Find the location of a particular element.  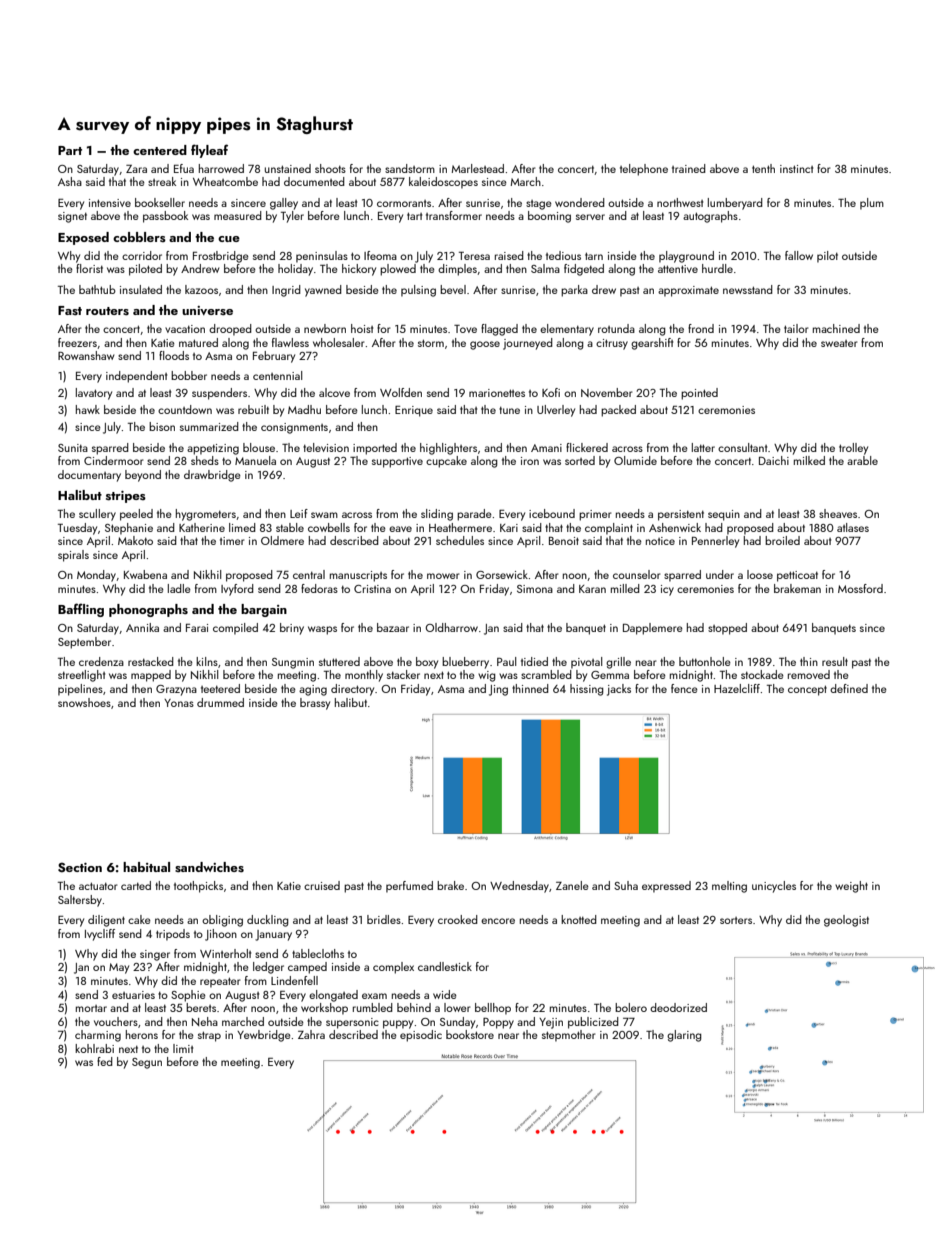

geologist is located at coordinates (846, 921).
